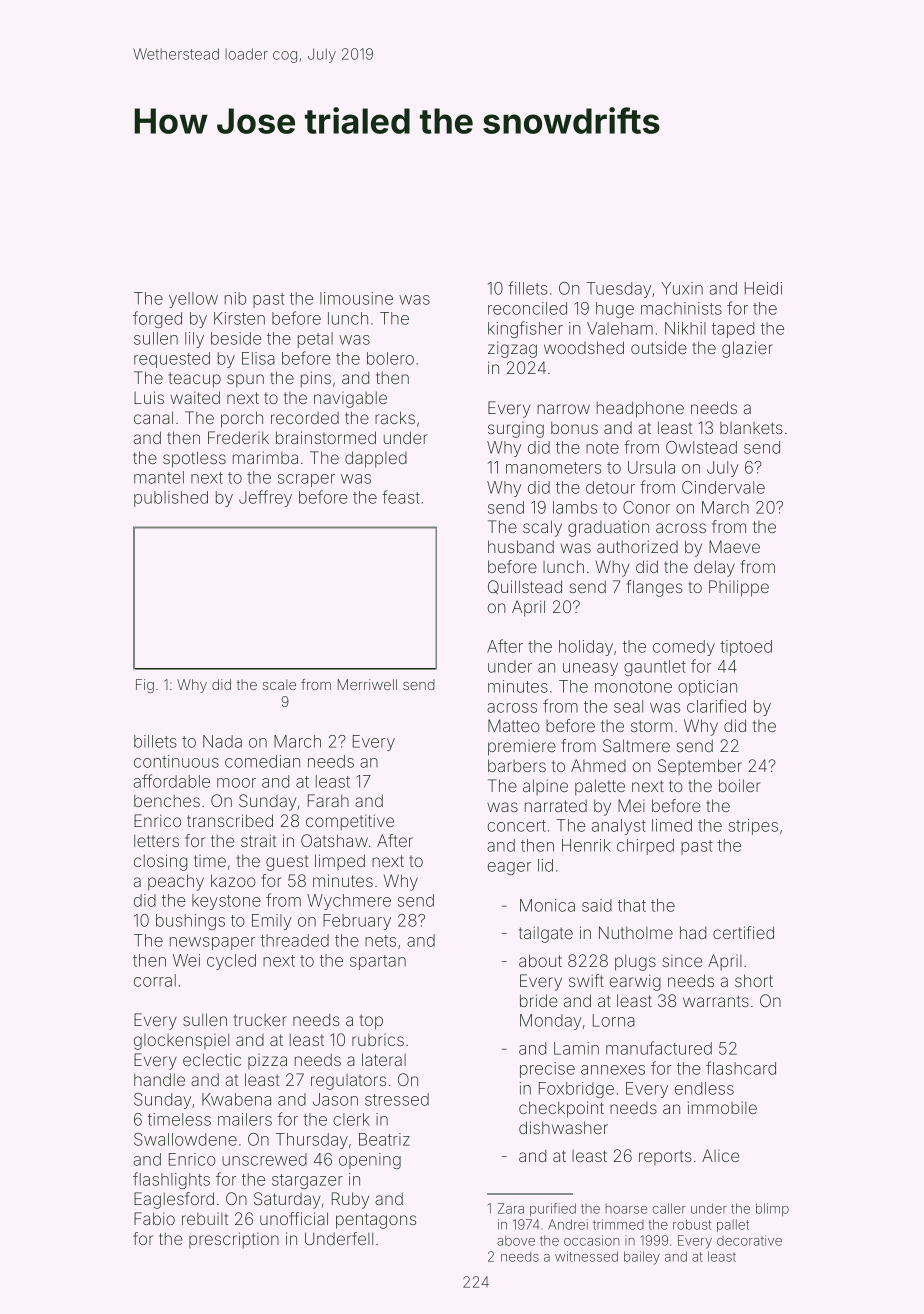 The width and height of the screenshot is (924, 1314). What do you see at coordinates (754, 980) in the screenshot?
I see `short` at bounding box center [754, 980].
